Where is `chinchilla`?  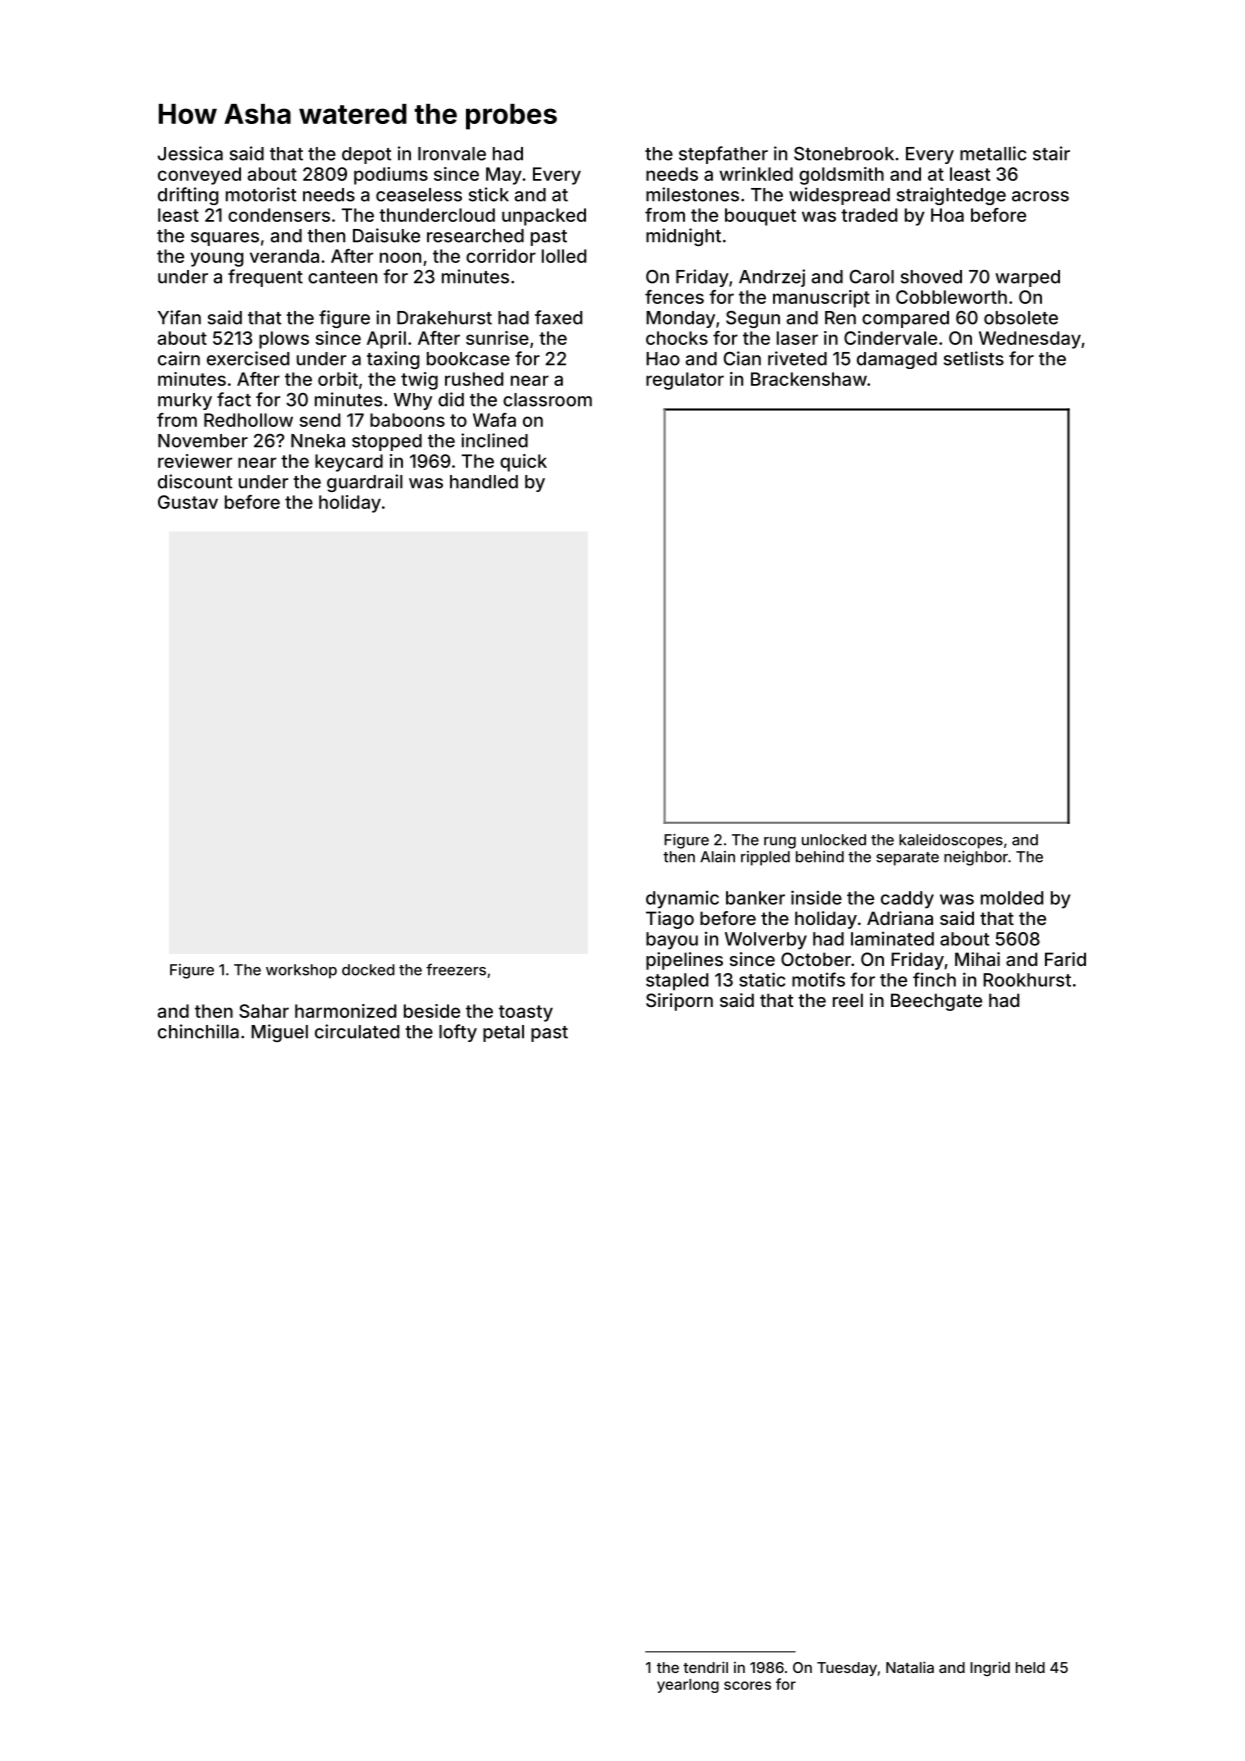
chinchilla is located at coordinates (198, 1031).
